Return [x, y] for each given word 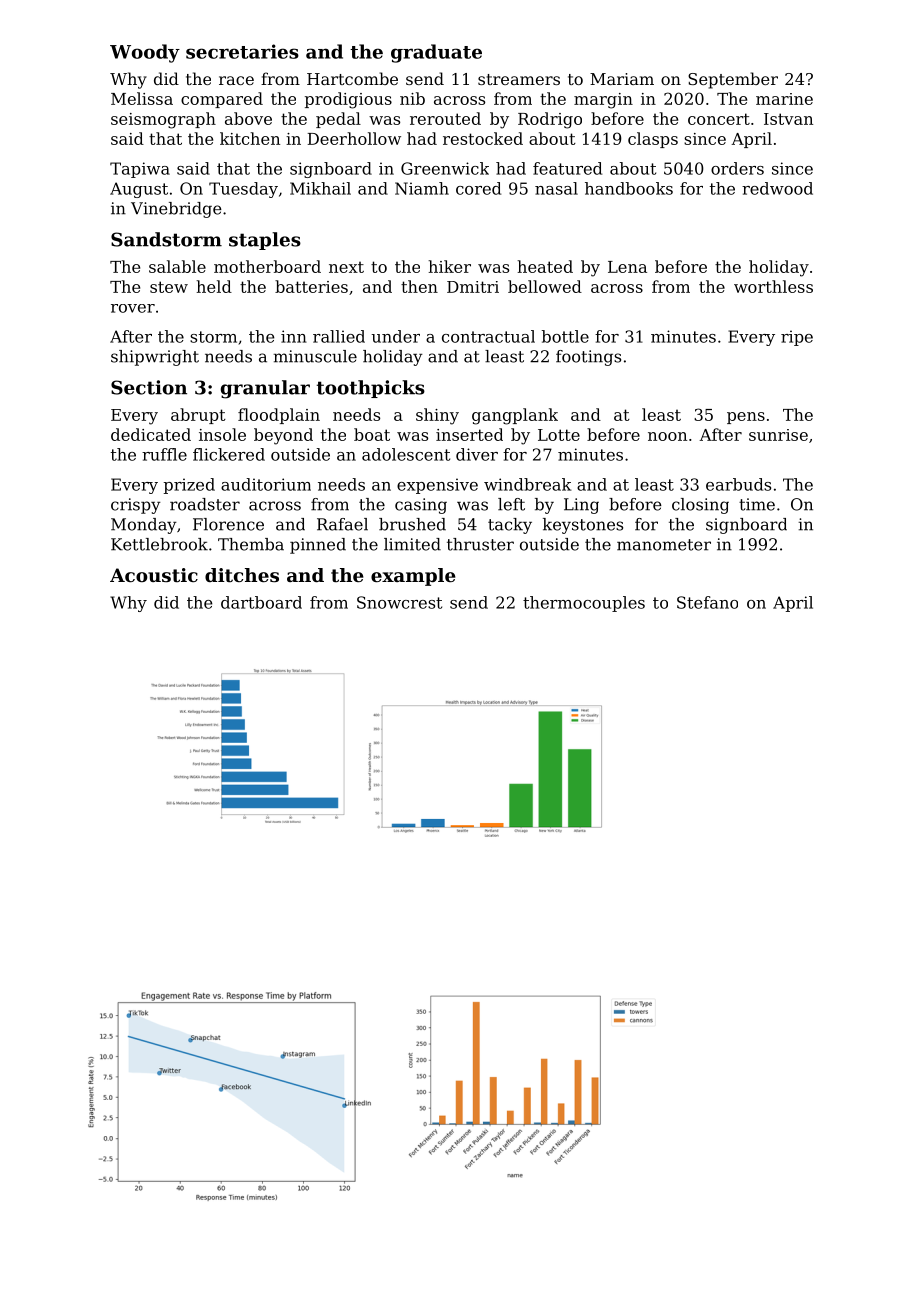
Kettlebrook [159, 544]
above [248, 118]
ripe [797, 338]
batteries [311, 286]
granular [265, 389]
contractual [488, 336]
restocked [483, 138]
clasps [653, 140]
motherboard [267, 266]
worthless [773, 286]
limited [412, 544]
